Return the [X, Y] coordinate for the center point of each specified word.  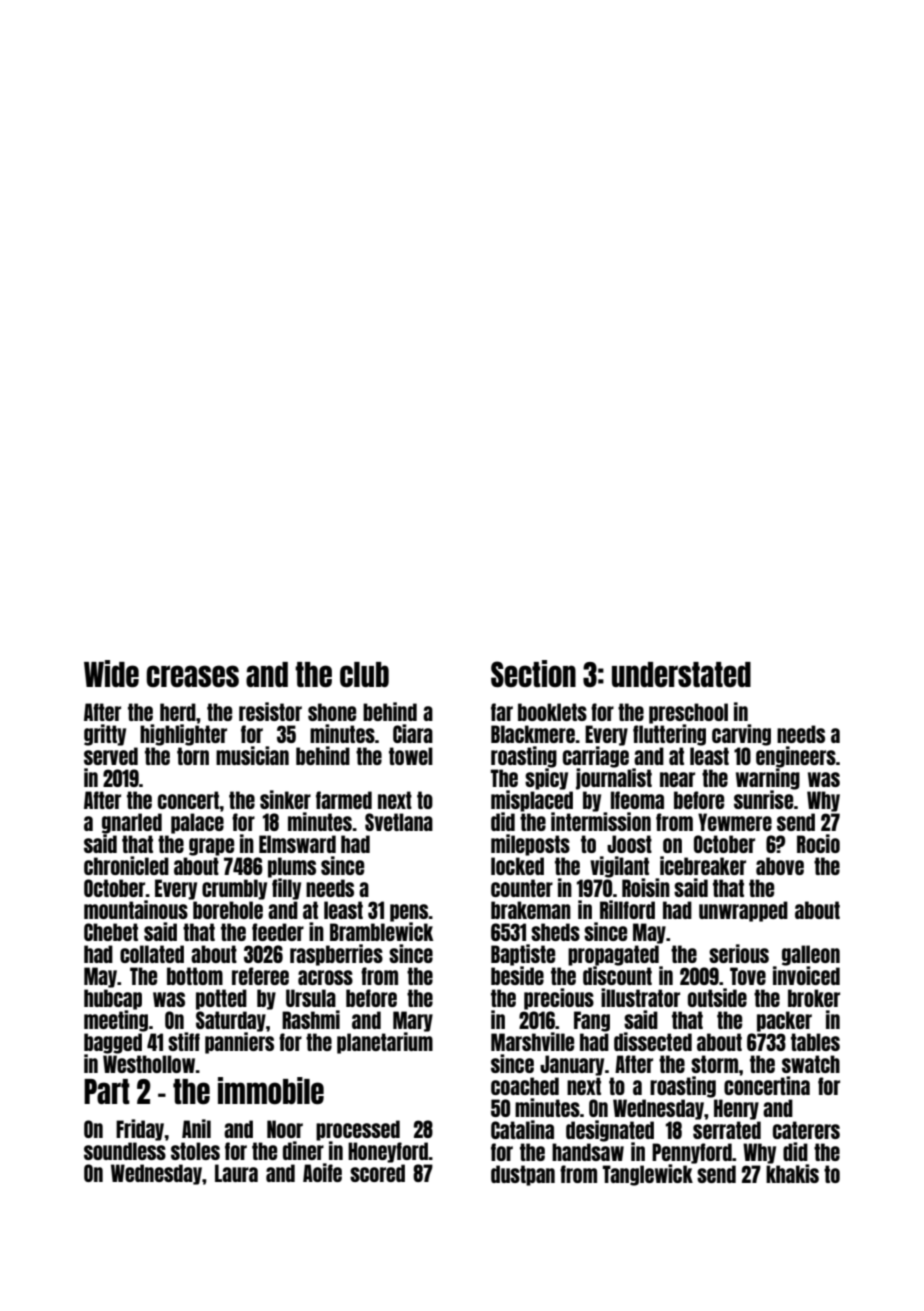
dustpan [523, 1175]
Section [533, 673]
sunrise [763, 799]
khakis [792, 1173]
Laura [236, 1173]
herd [178, 712]
